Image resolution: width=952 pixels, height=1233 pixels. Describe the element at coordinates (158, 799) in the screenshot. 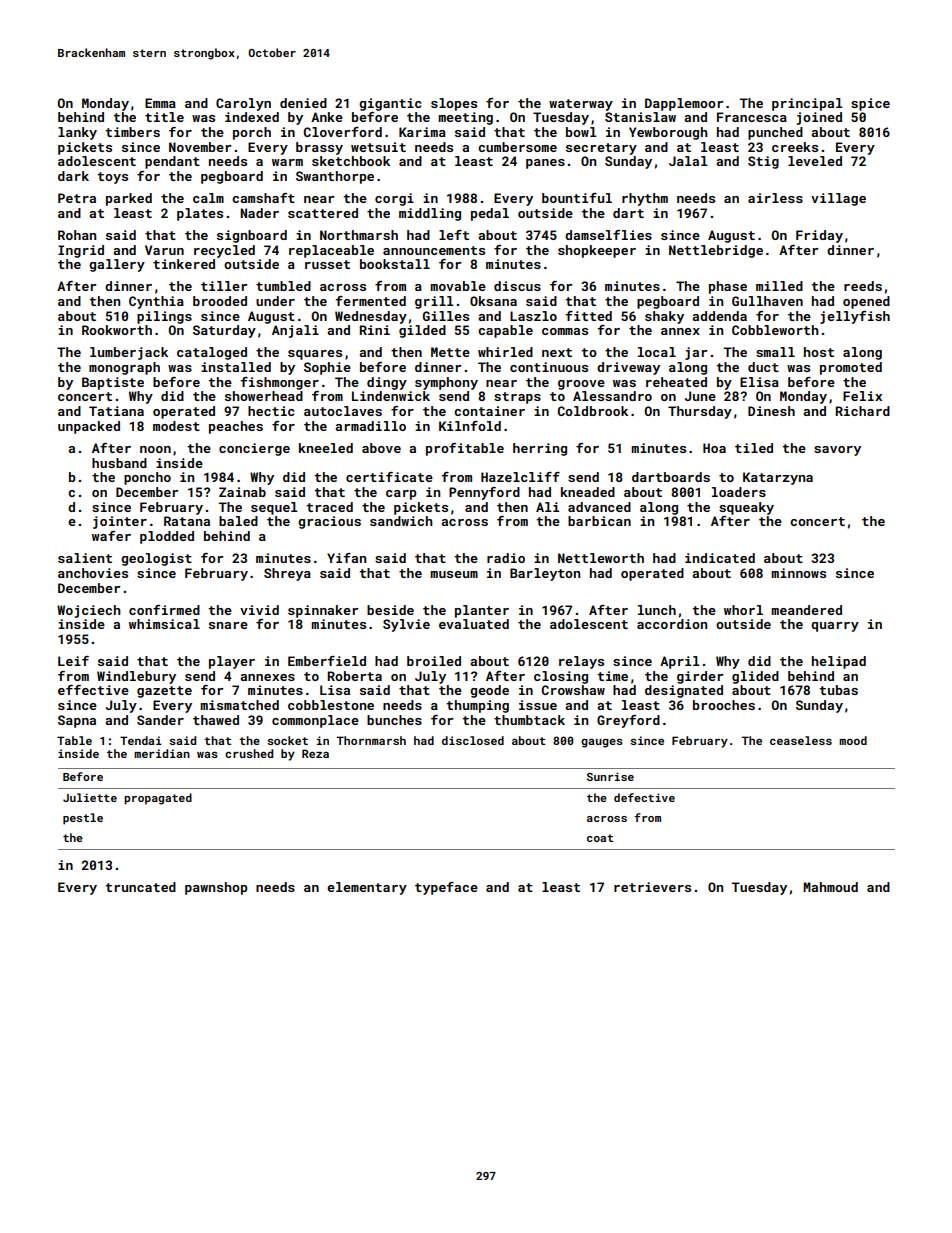

I see `propagated` at that location.
